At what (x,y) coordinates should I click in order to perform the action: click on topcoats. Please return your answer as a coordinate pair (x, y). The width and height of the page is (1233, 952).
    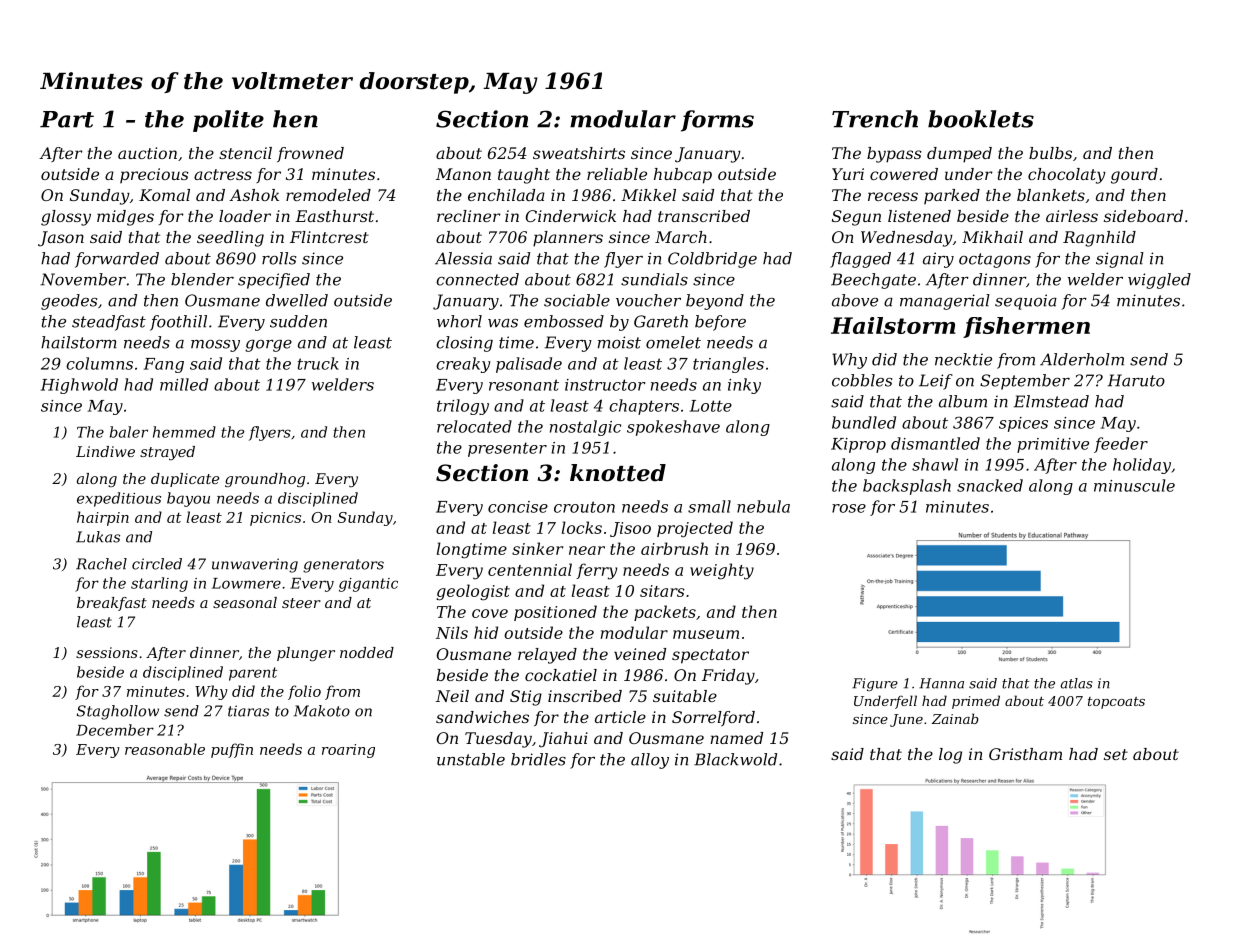
    Looking at the image, I should click on (1116, 703).
